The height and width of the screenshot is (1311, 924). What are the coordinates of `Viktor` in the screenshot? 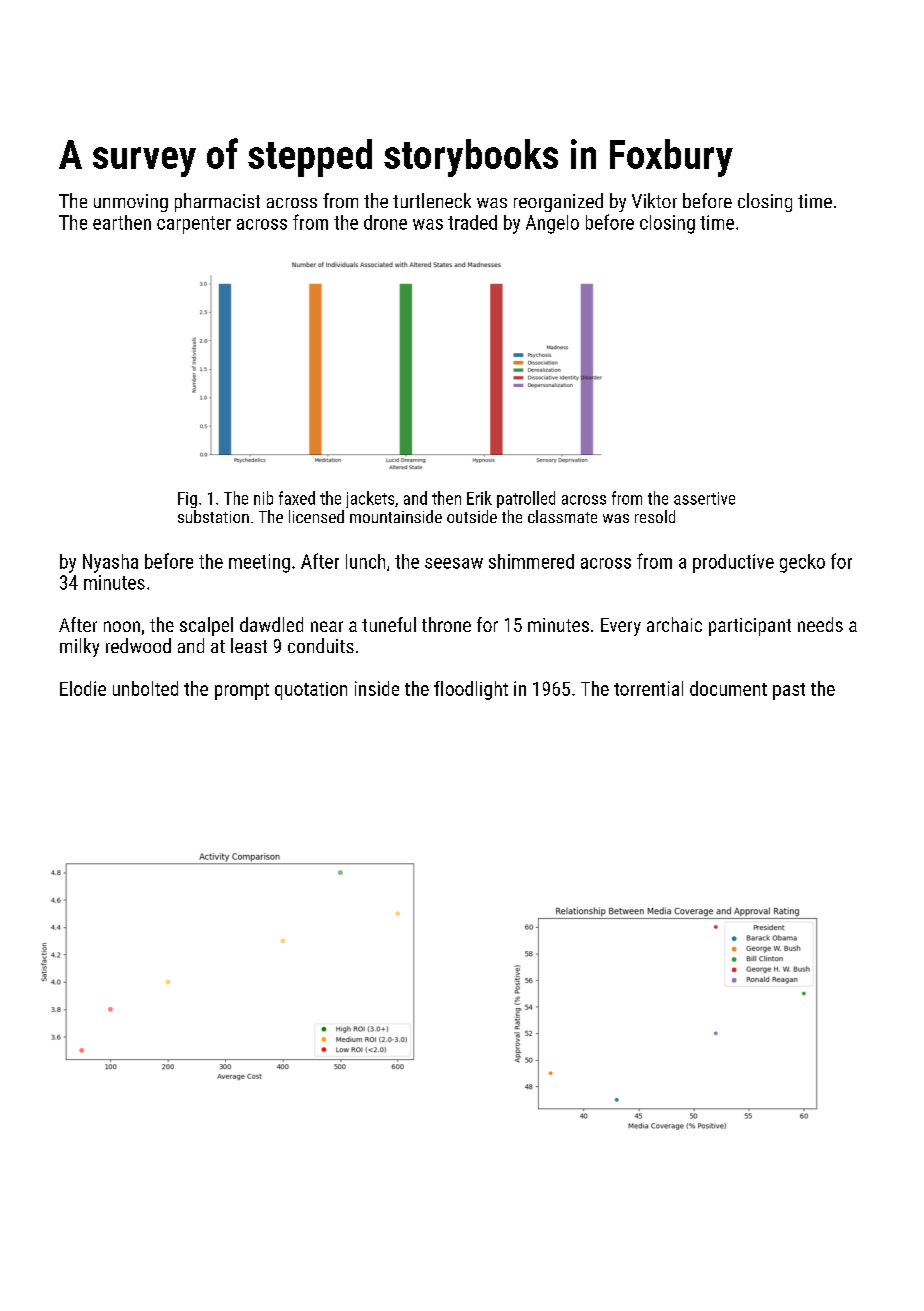 It's located at (654, 200).
